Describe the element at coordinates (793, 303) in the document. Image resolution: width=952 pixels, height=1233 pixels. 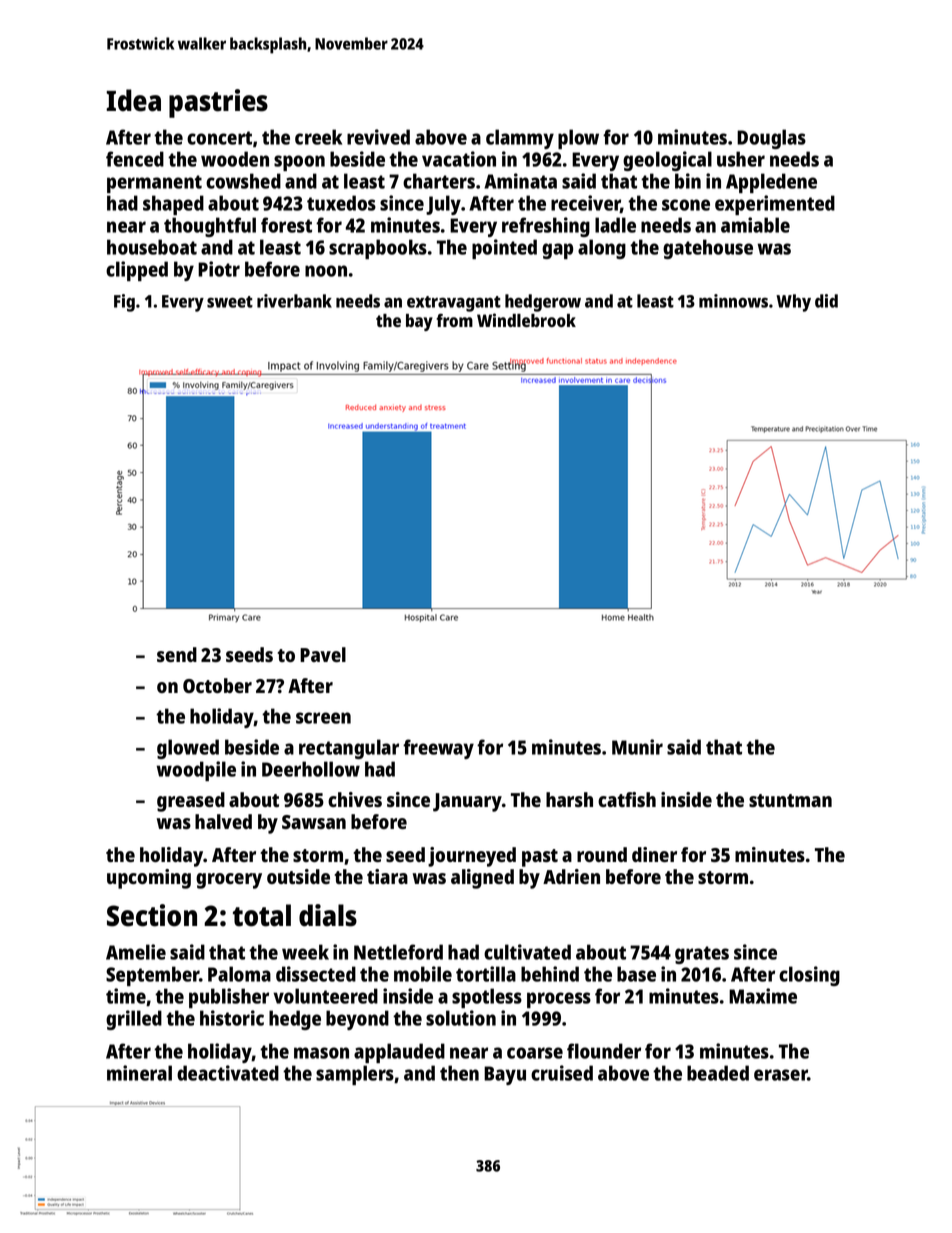
I see `Why` at that location.
